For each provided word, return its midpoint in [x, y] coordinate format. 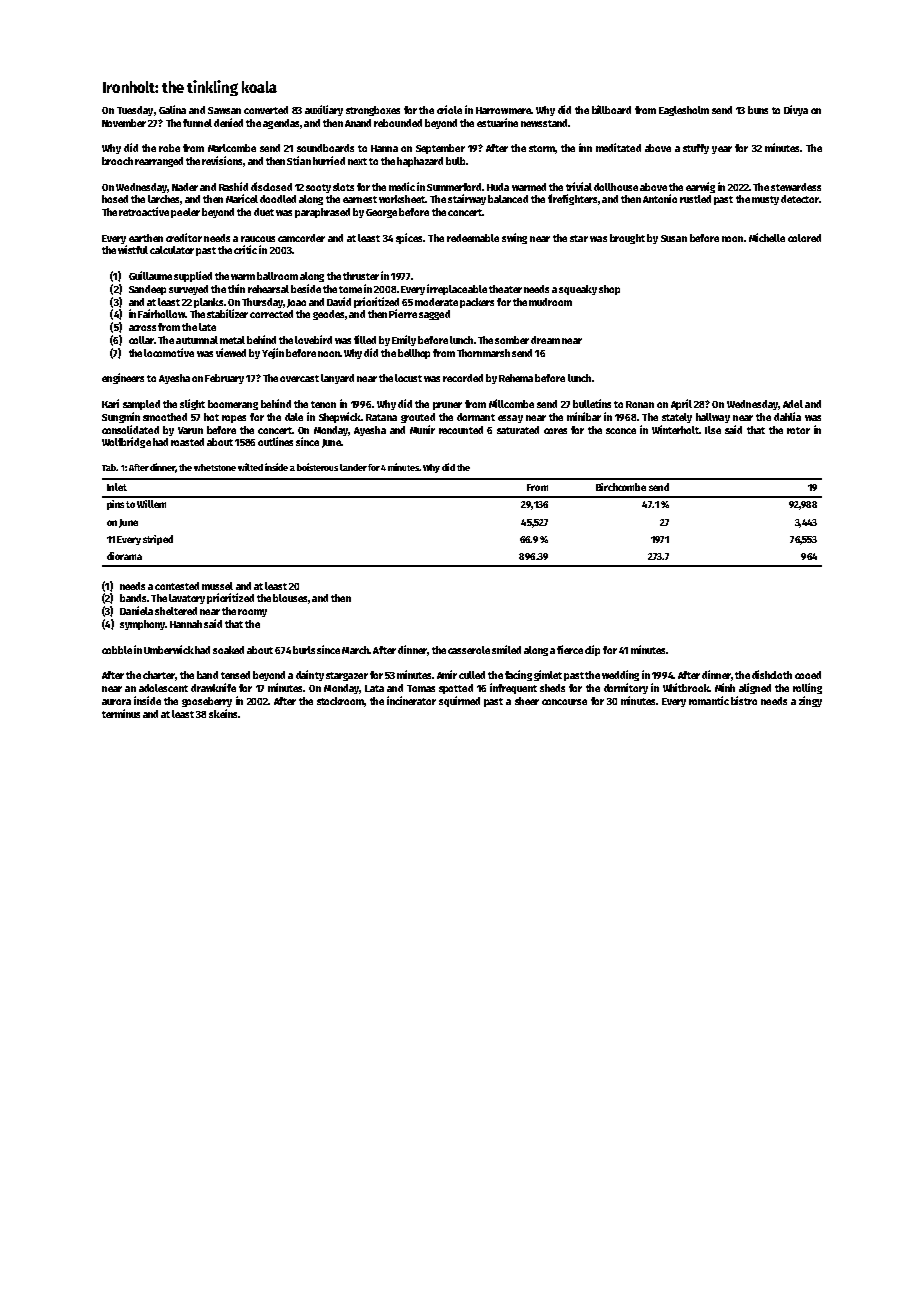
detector [800, 199]
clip [592, 650]
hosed [115, 199]
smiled [506, 649]
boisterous [317, 467]
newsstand [544, 123]
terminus [121, 713]
